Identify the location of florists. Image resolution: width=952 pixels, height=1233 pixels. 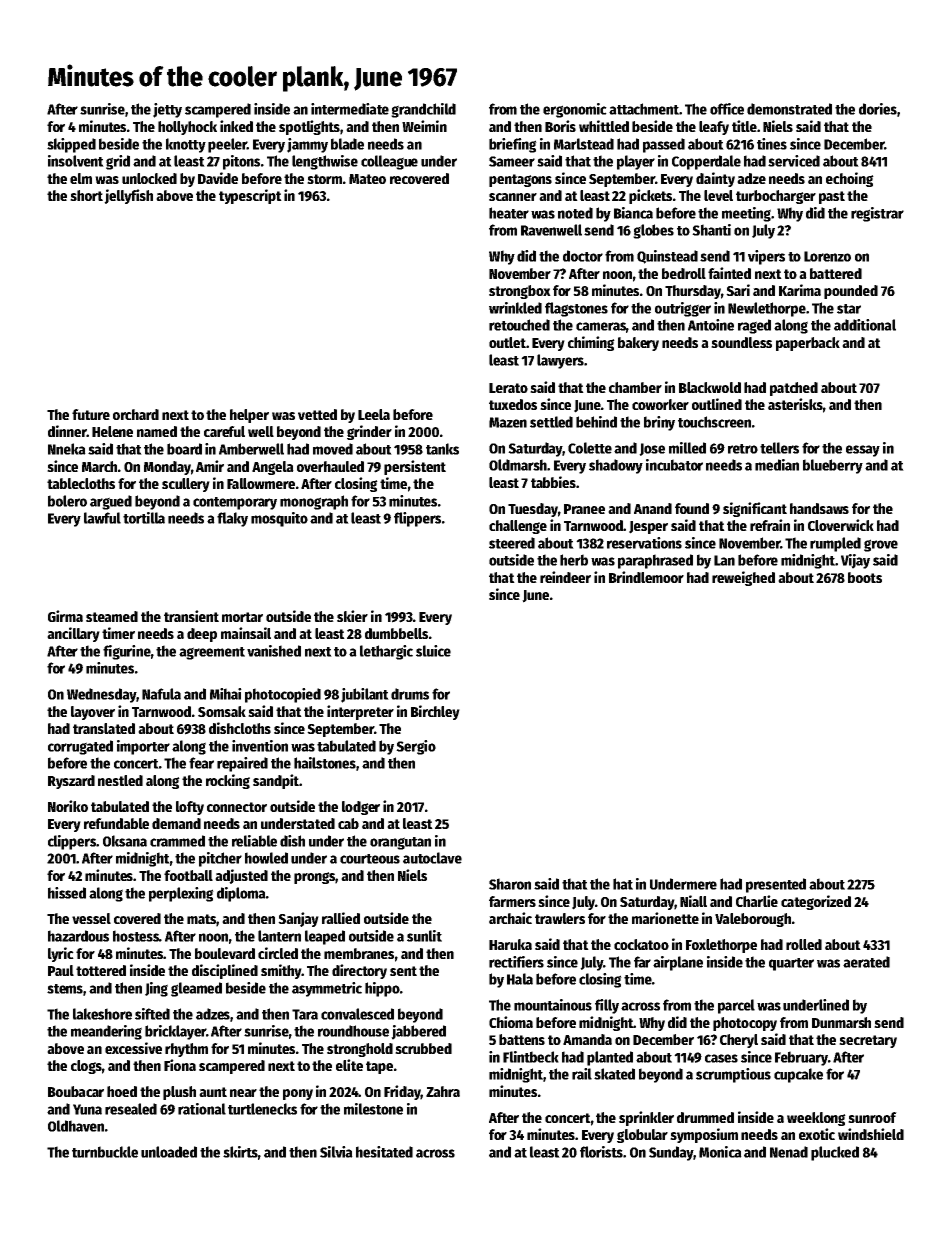
(601, 1152).
